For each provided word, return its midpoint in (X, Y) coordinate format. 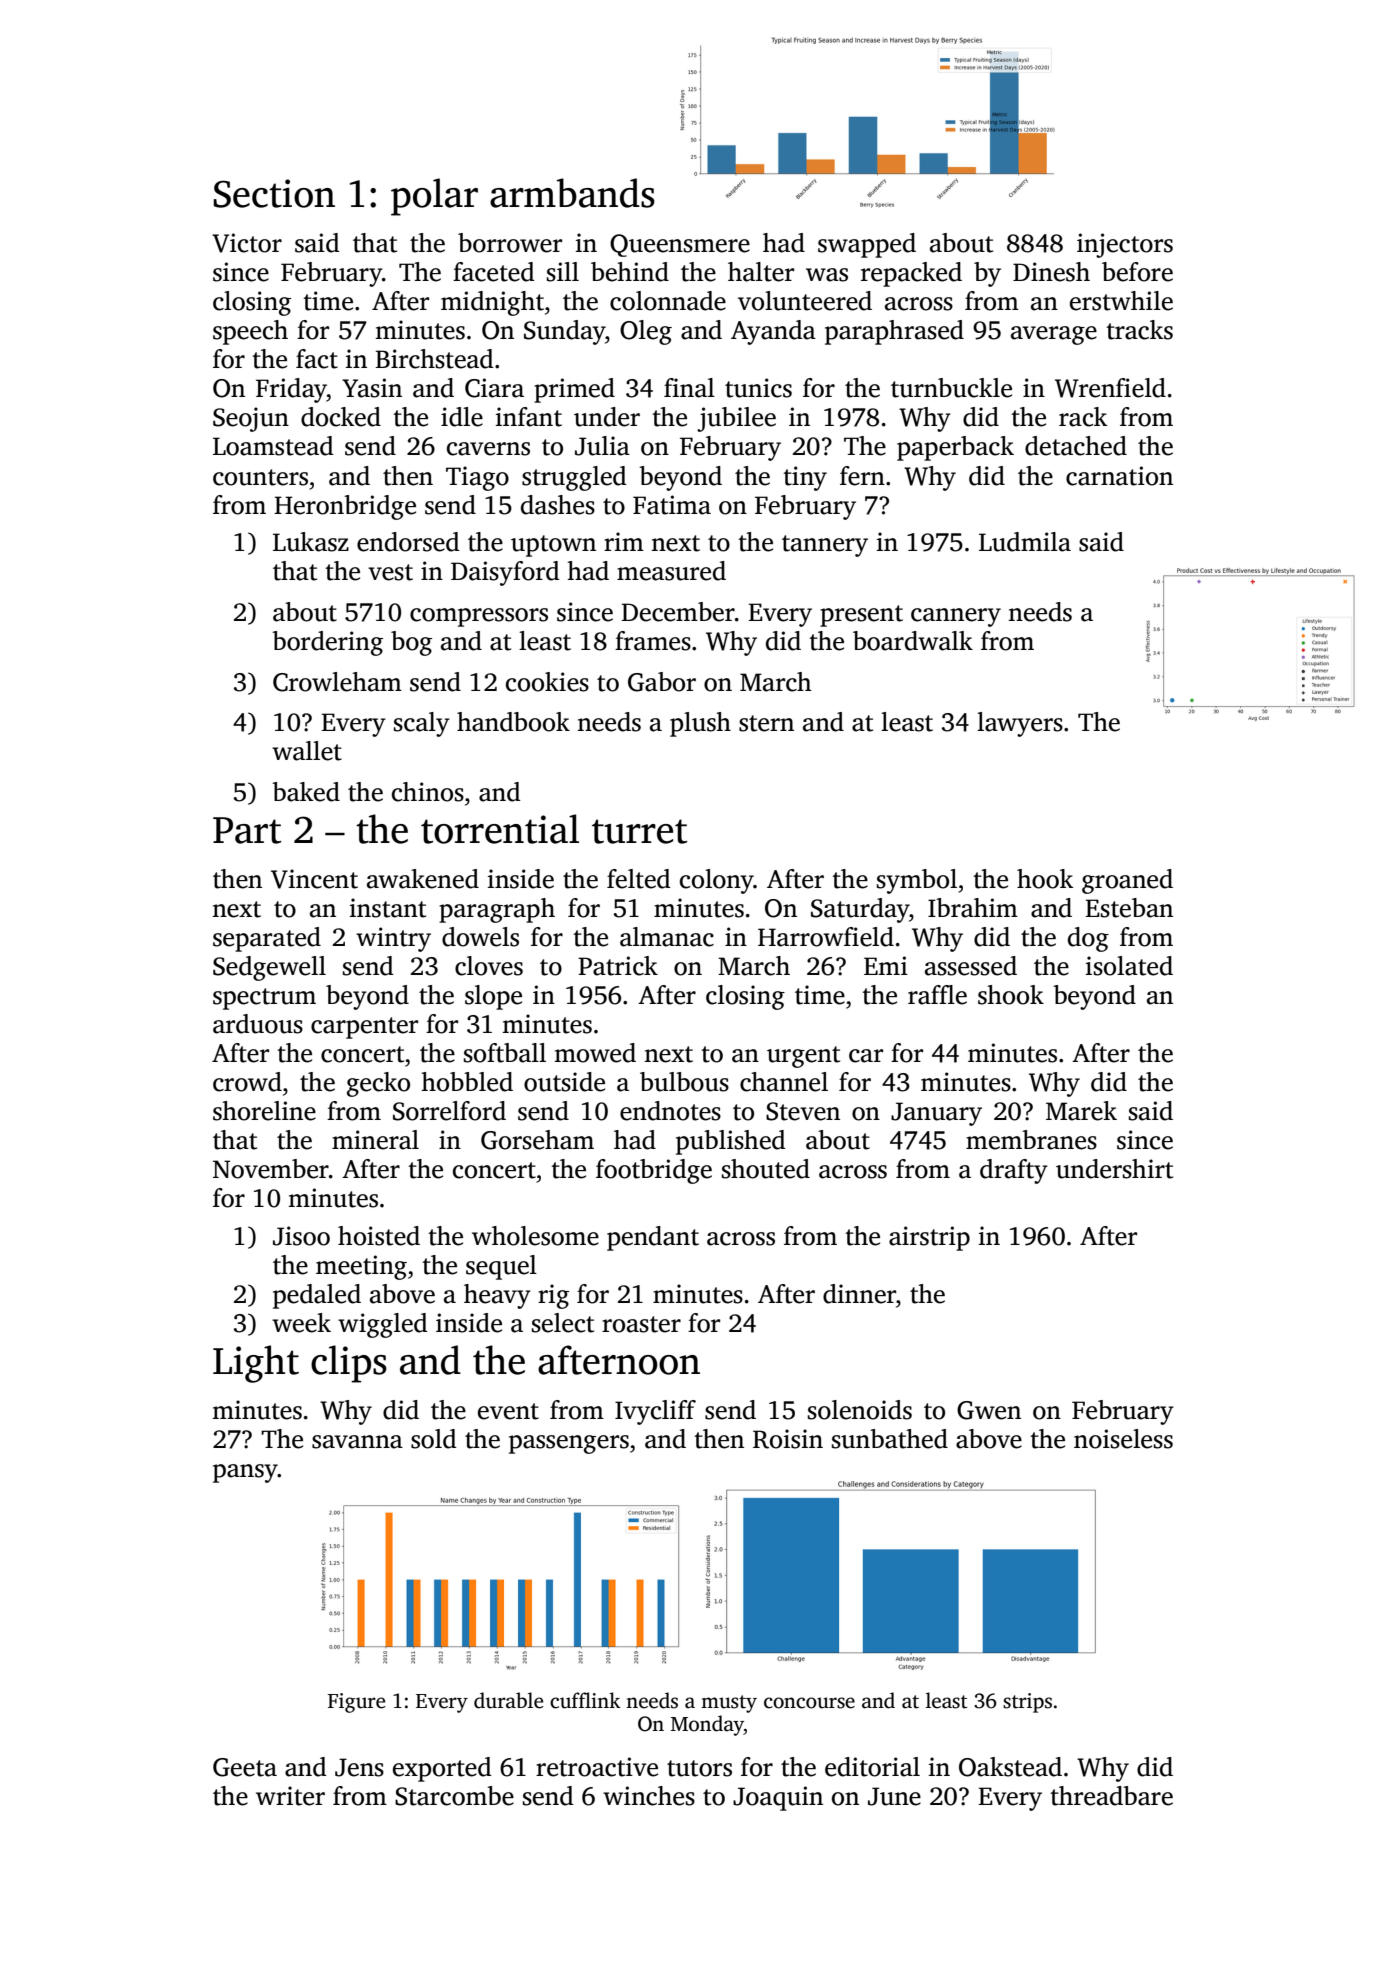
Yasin (372, 388)
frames (653, 641)
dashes (558, 505)
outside (564, 1082)
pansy (245, 1473)
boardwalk (913, 641)
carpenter (364, 1028)
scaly (422, 724)
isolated (1129, 966)
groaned (1127, 881)
